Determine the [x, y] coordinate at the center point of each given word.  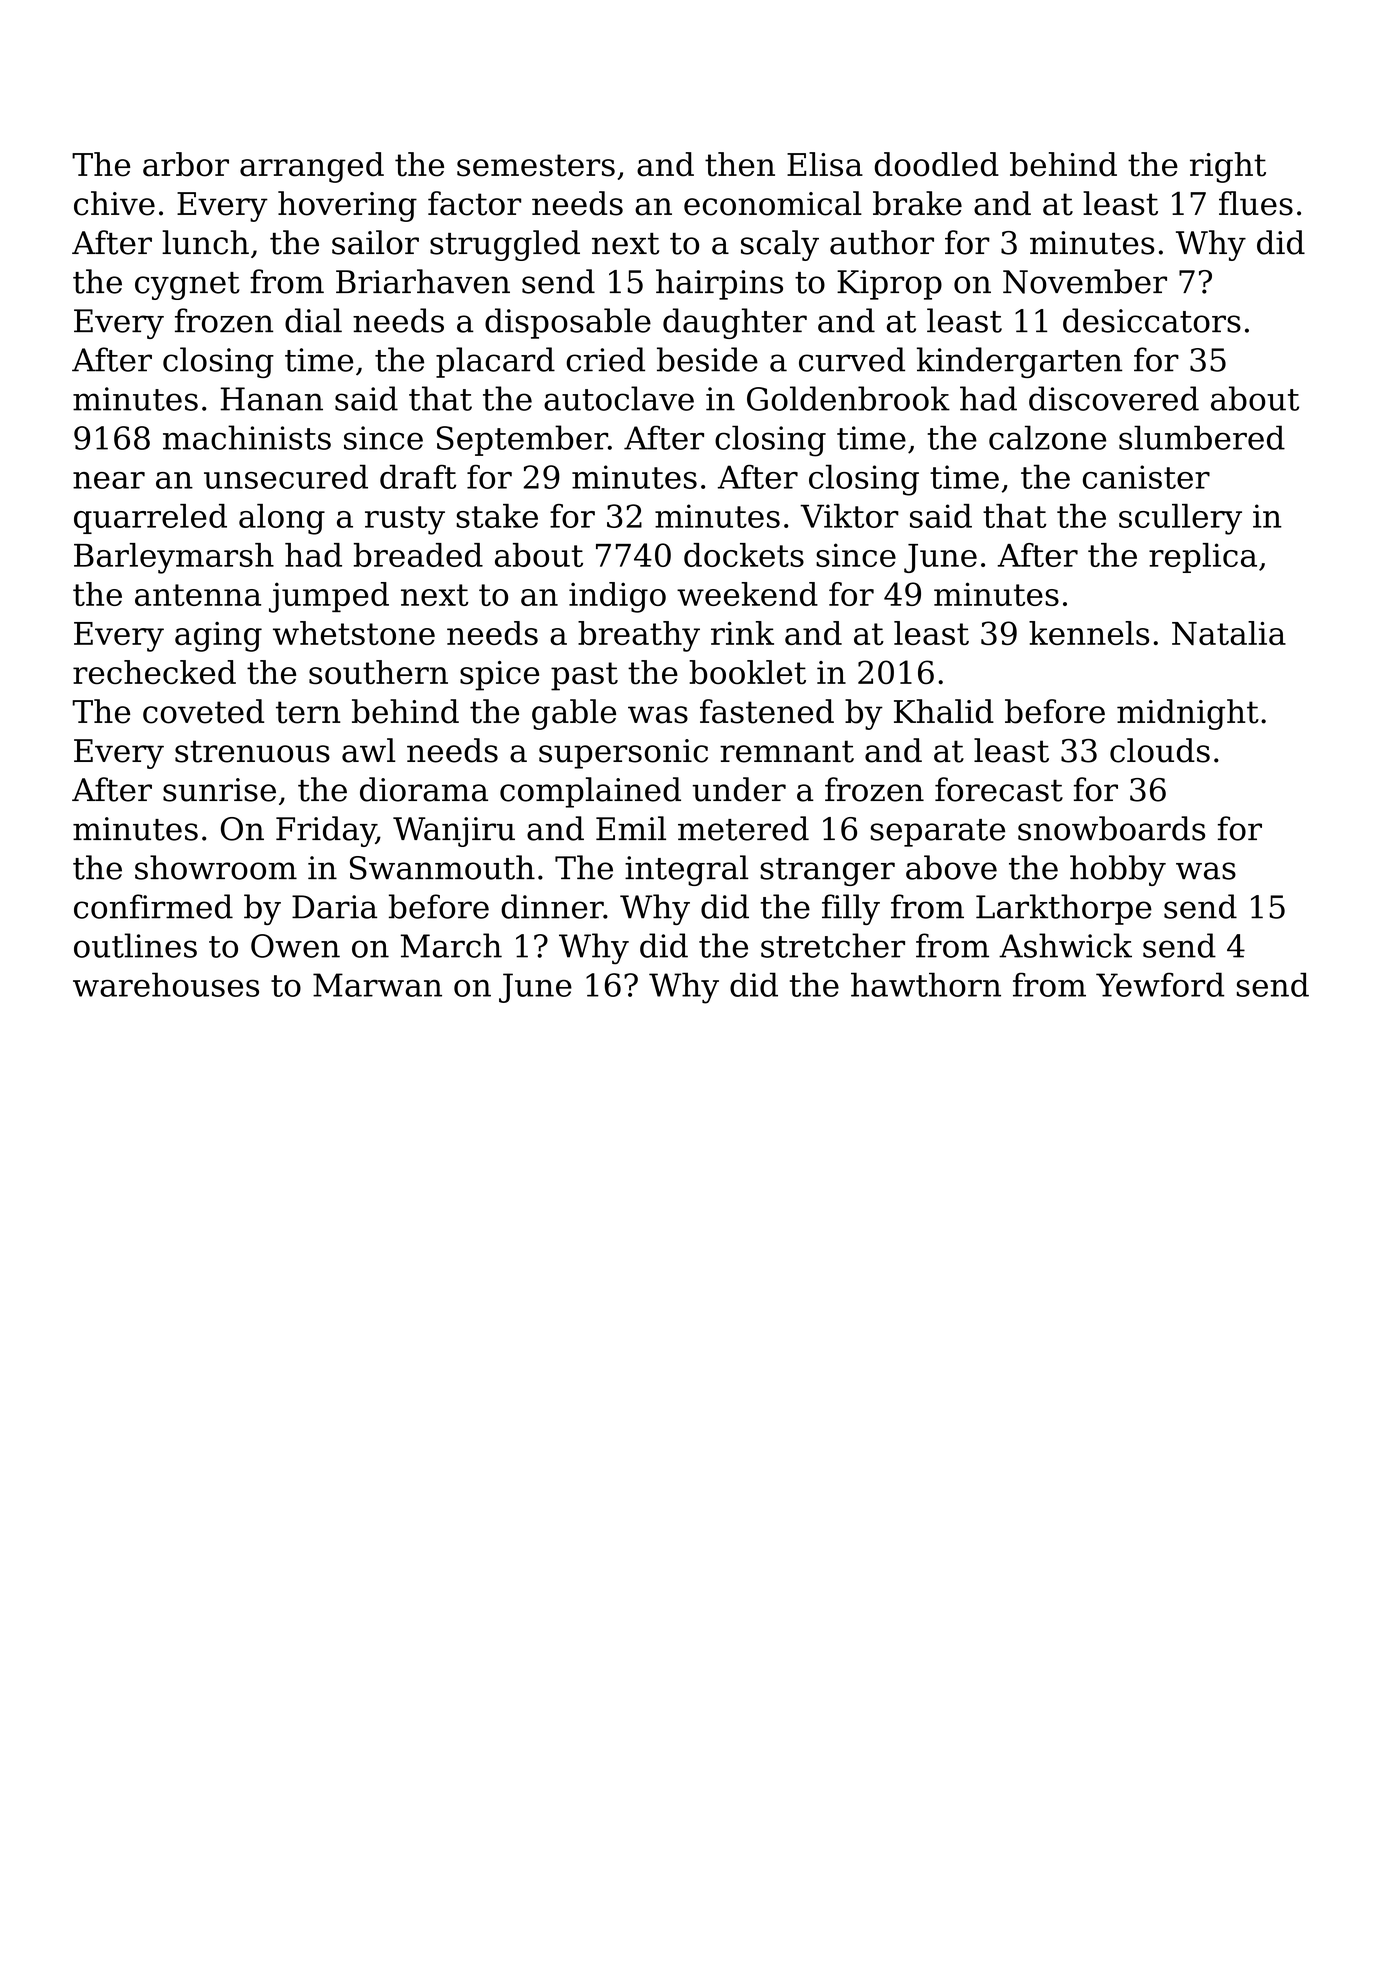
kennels [1089, 633]
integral [686, 870]
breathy [639, 636]
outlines [135, 945]
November [1085, 281]
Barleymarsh [174, 558]
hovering [347, 206]
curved [852, 359]
